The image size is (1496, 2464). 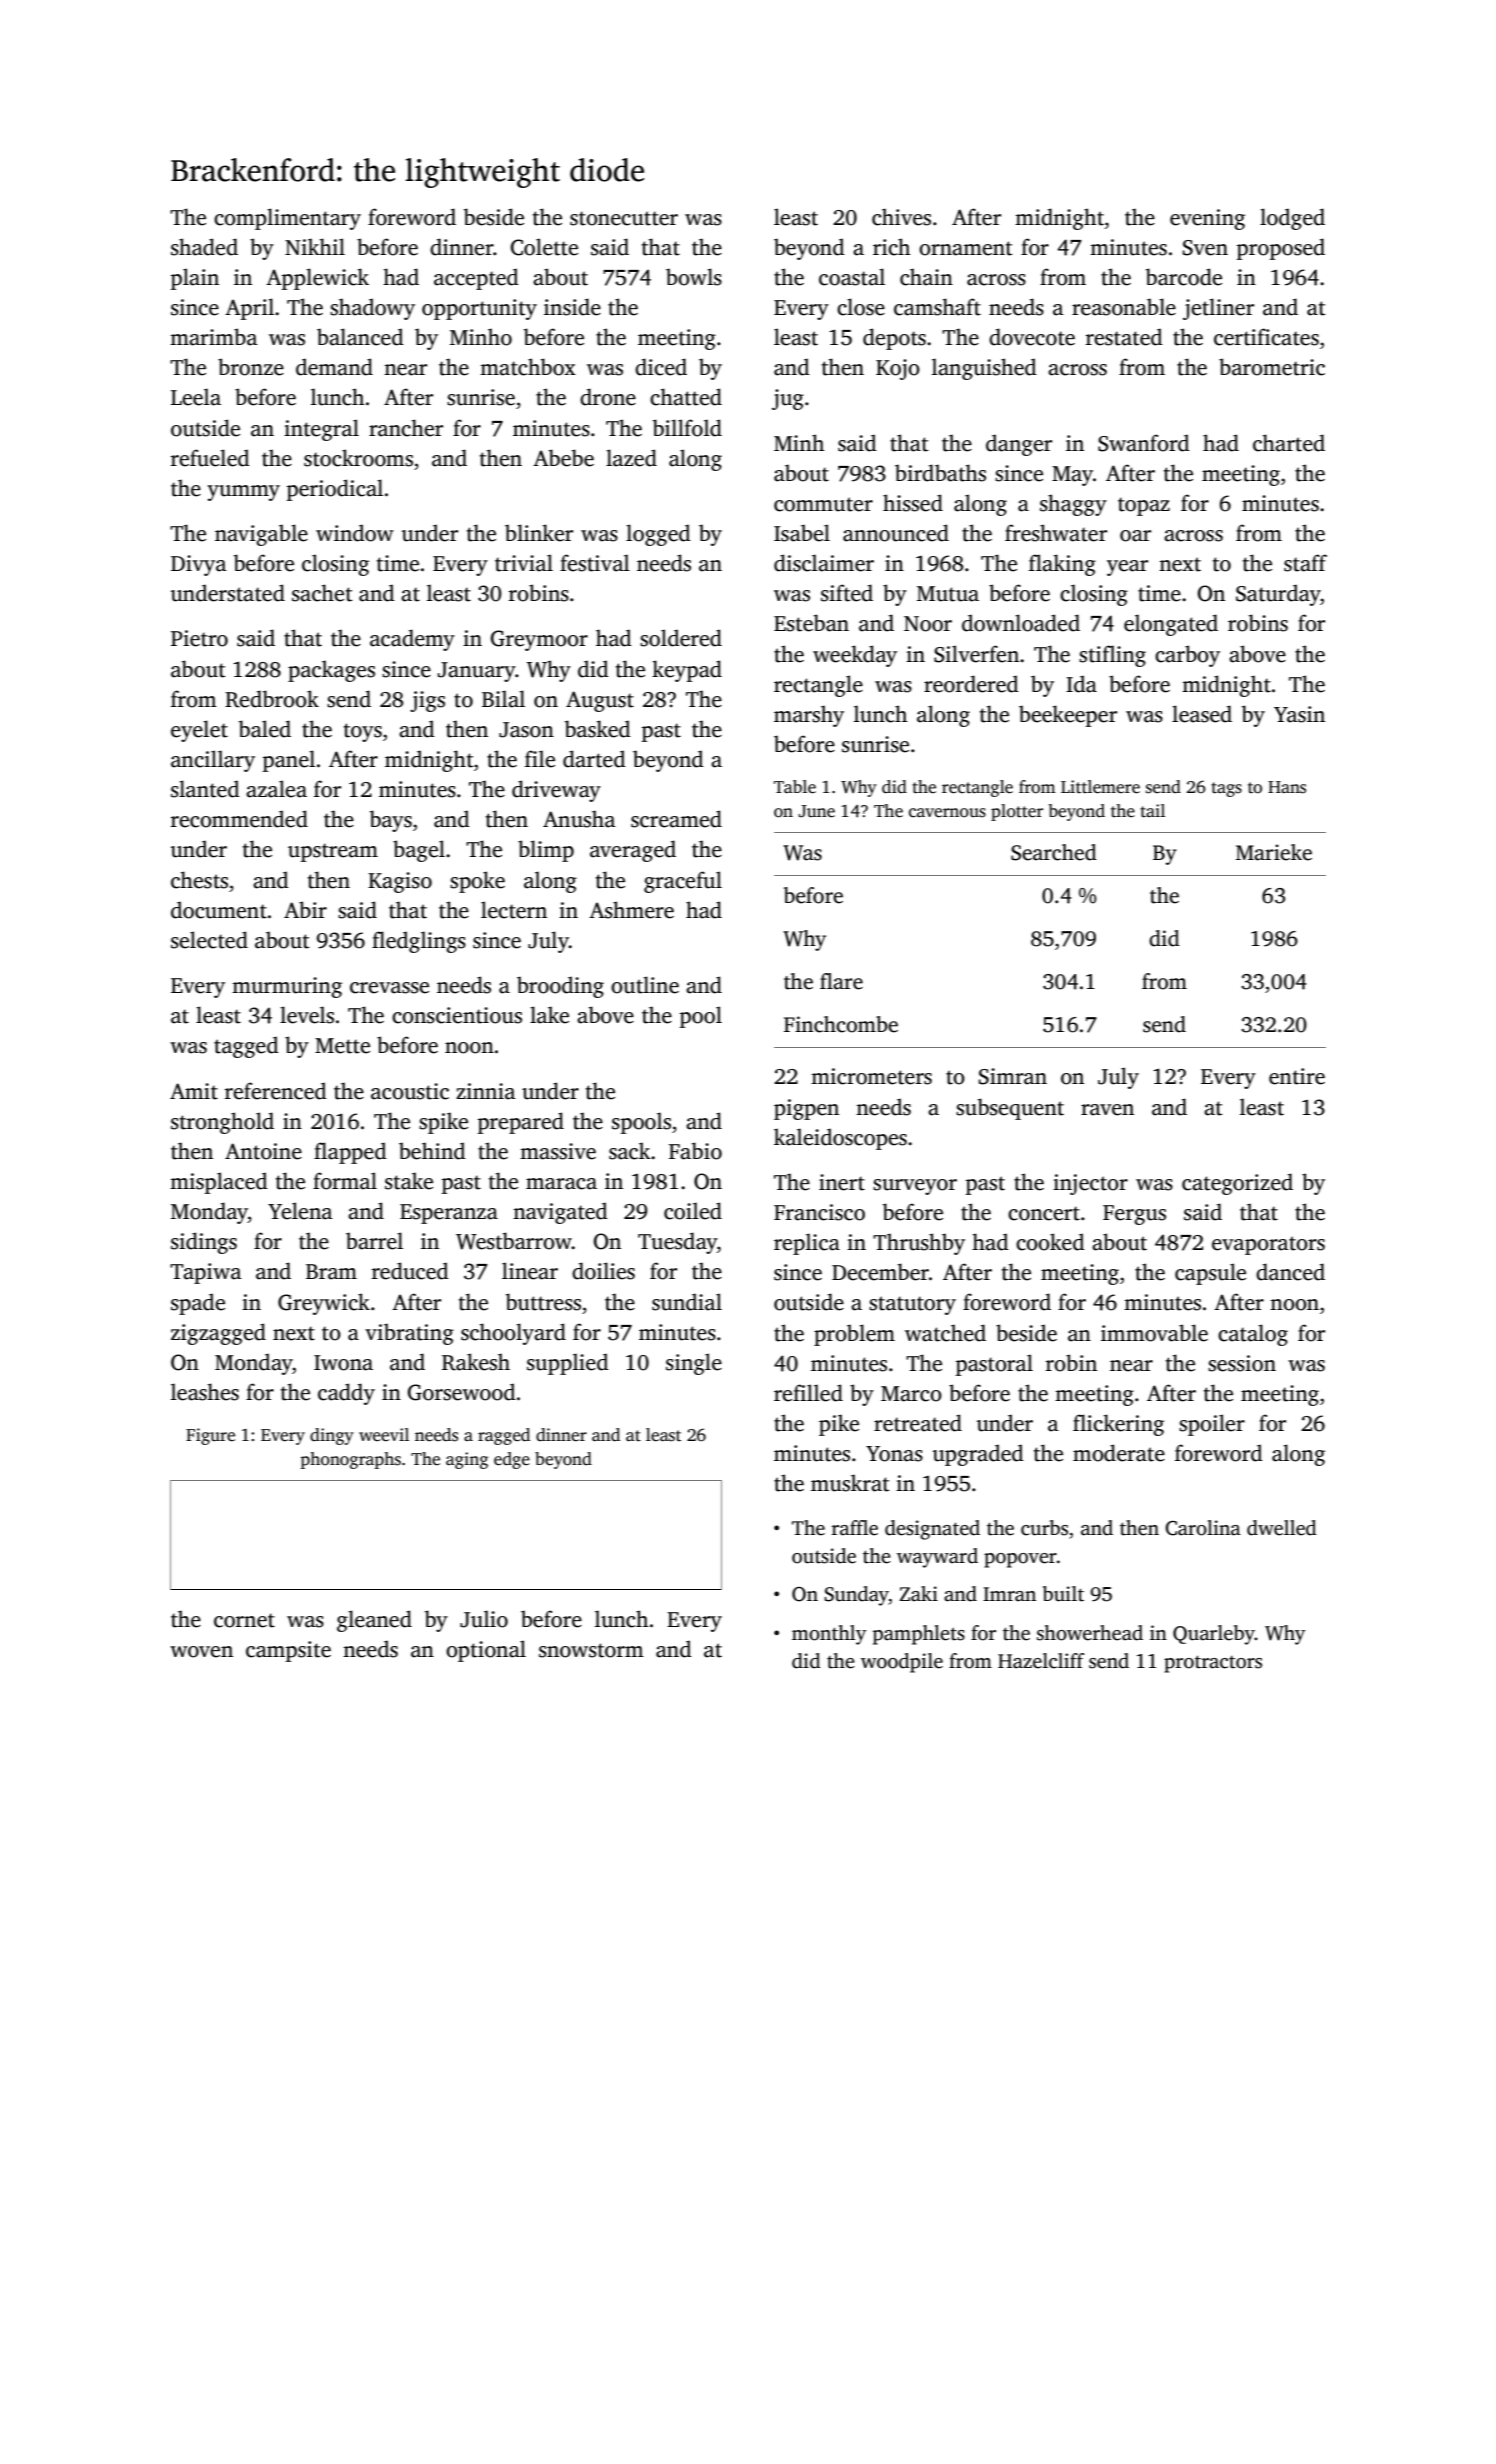 What do you see at coordinates (1019, 445) in the screenshot?
I see `danger` at bounding box center [1019, 445].
